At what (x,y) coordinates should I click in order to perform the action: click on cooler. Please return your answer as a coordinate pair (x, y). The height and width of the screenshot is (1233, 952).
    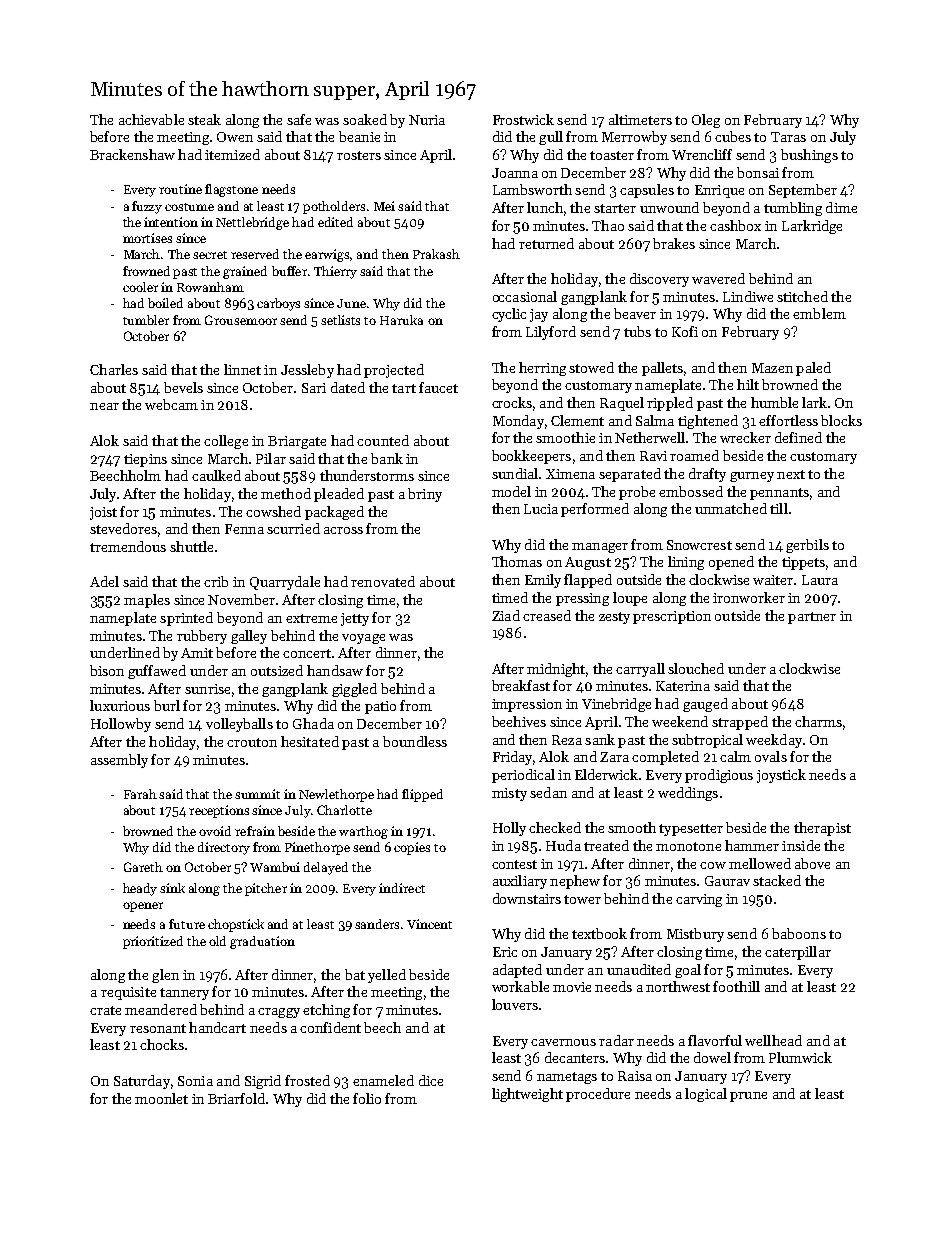
    Looking at the image, I should click on (140, 287).
